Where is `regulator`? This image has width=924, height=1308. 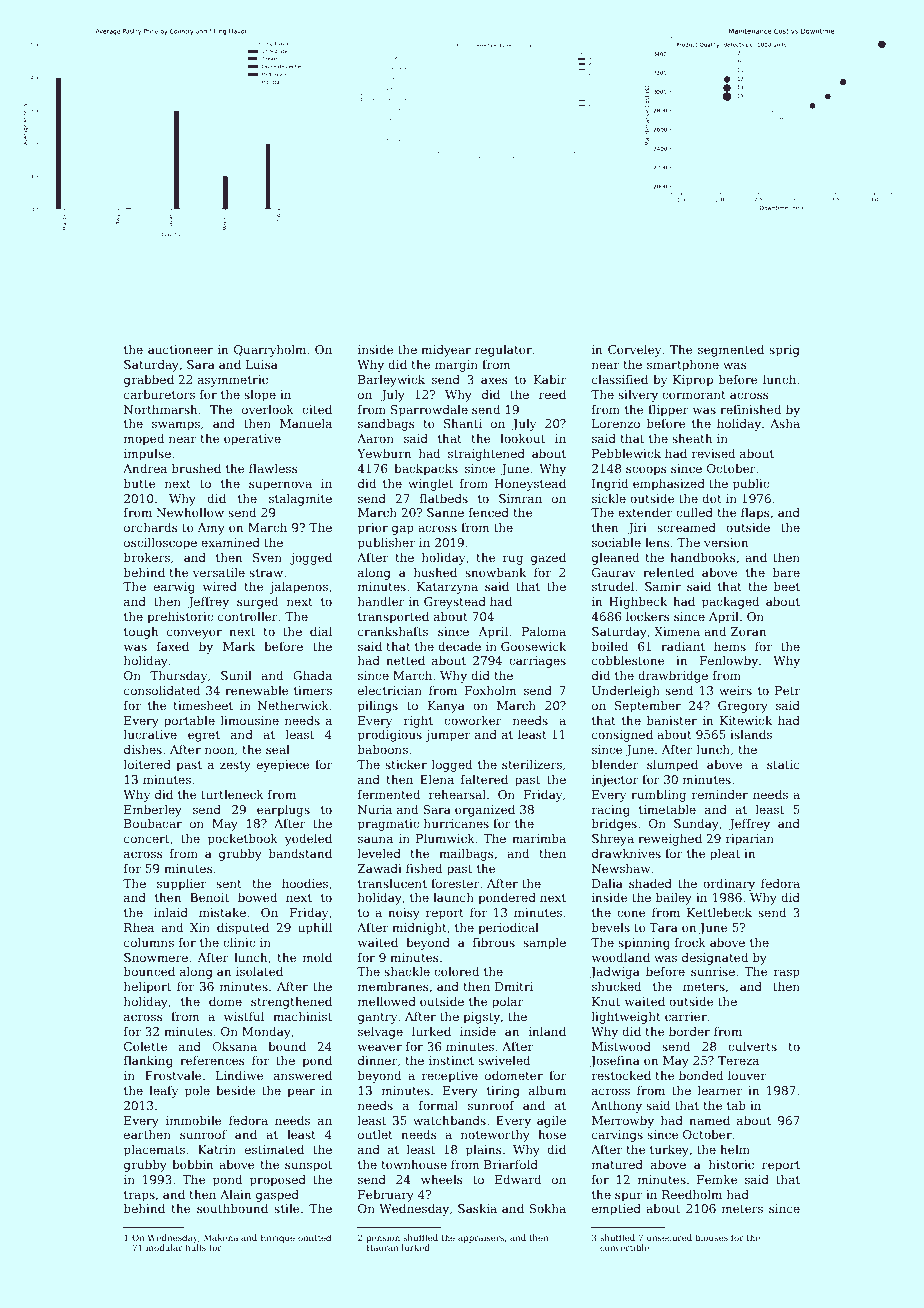
regulator is located at coordinates (503, 351).
